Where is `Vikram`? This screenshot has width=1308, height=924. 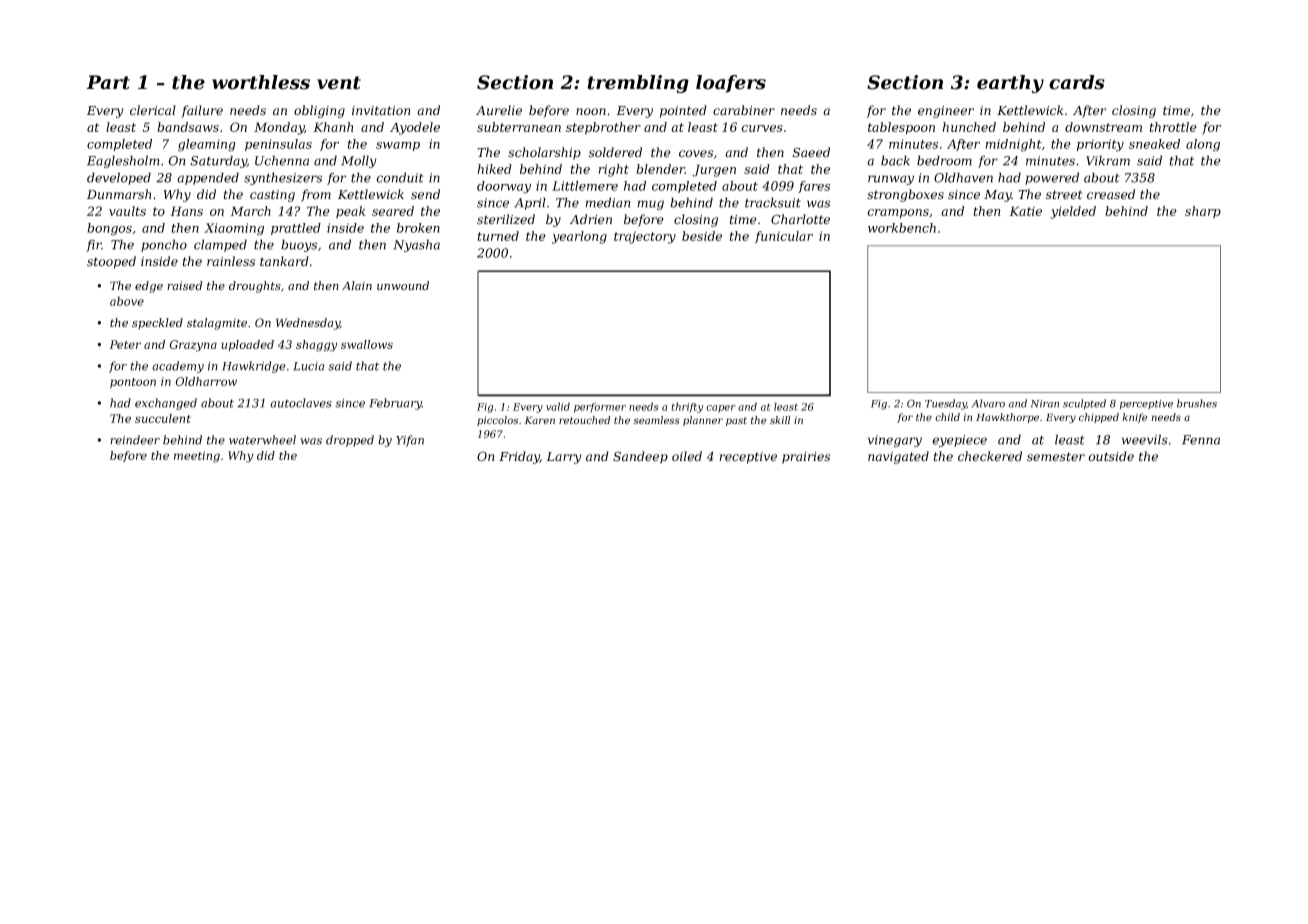
Vikram is located at coordinates (1108, 160).
